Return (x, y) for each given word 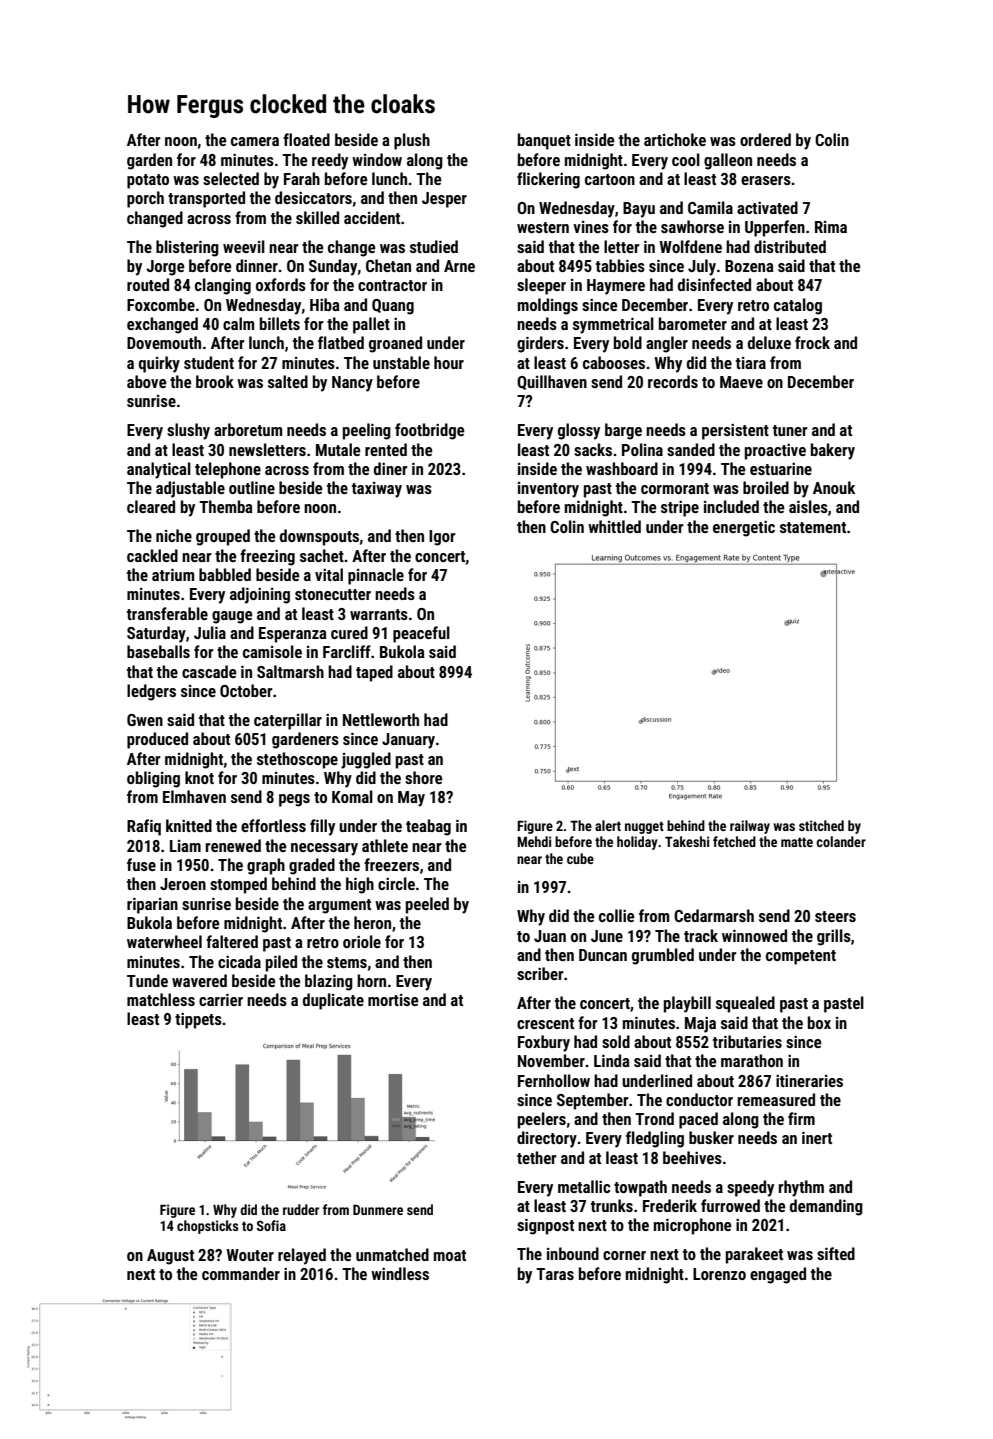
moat (450, 1255)
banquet (544, 141)
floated (306, 139)
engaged (778, 1275)
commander (241, 1273)
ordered (765, 139)
